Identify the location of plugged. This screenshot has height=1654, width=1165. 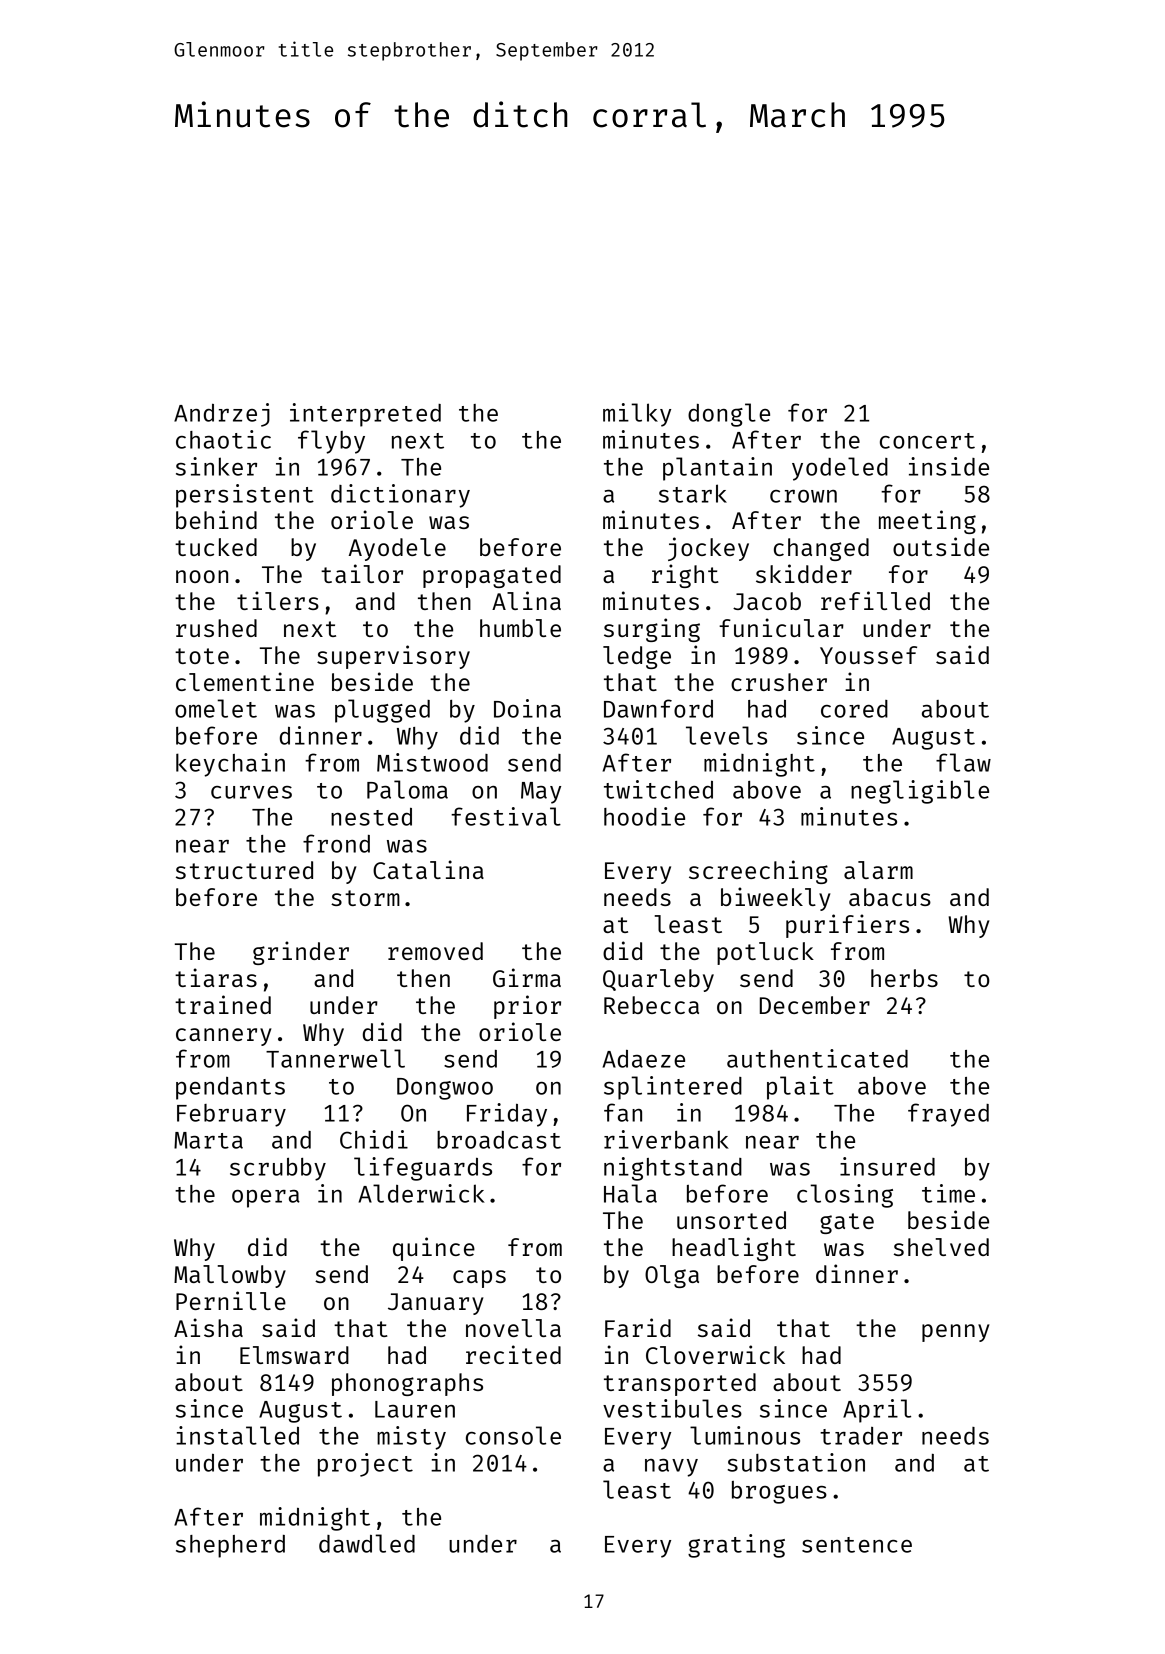
(382, 711).
